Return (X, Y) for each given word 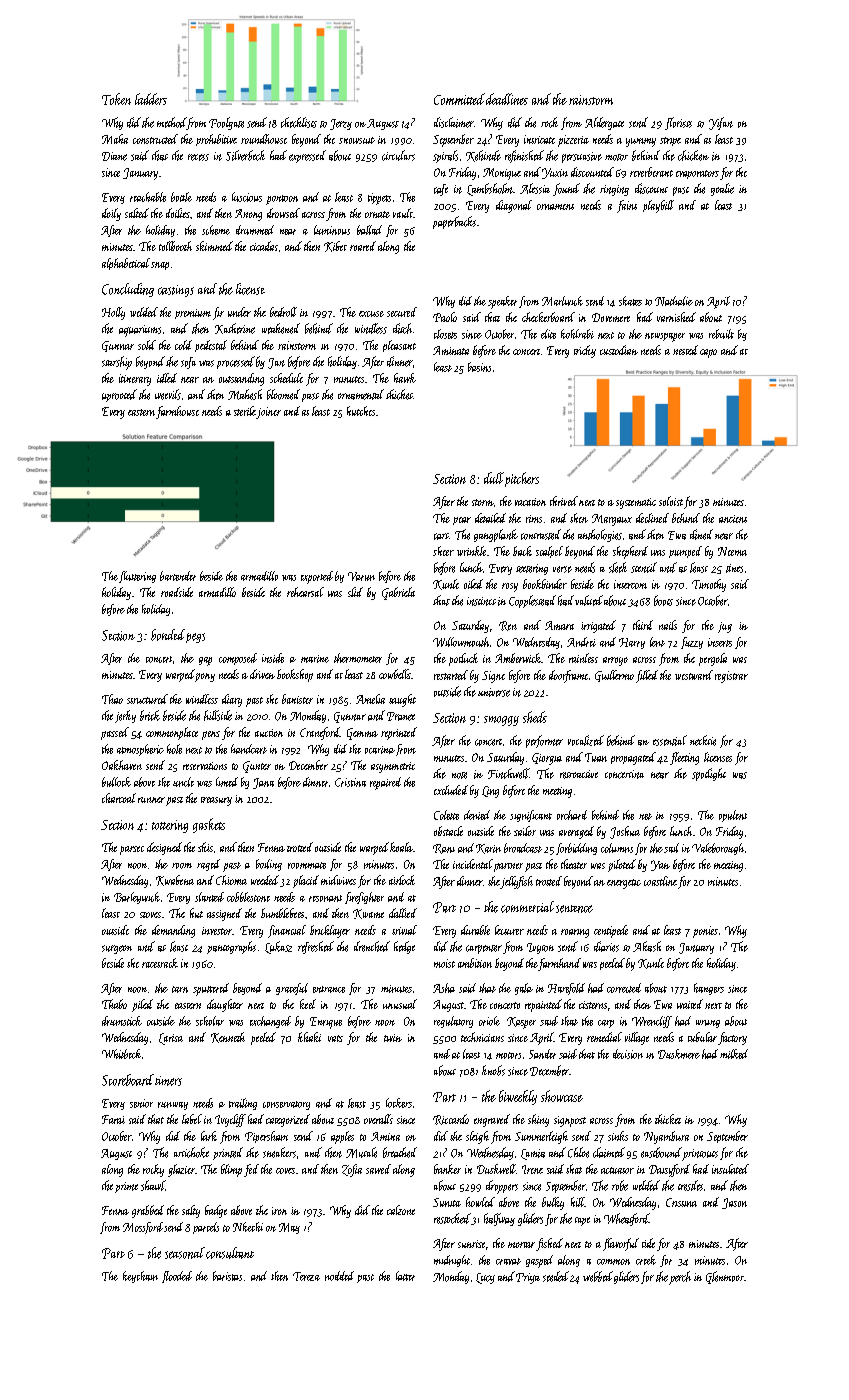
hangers (709, 989)
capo (708, 353)
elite (548, 334)
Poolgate (226, 123)
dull (494, 478)
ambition (475, 963)
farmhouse (177, 412)
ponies (705, 932)
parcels (206, 1228)
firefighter (364, 898)
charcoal (119, 798)
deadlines (507, 99)
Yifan (721, 123)
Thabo (114, 1004)
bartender (178, 576)
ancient (733, 519)
